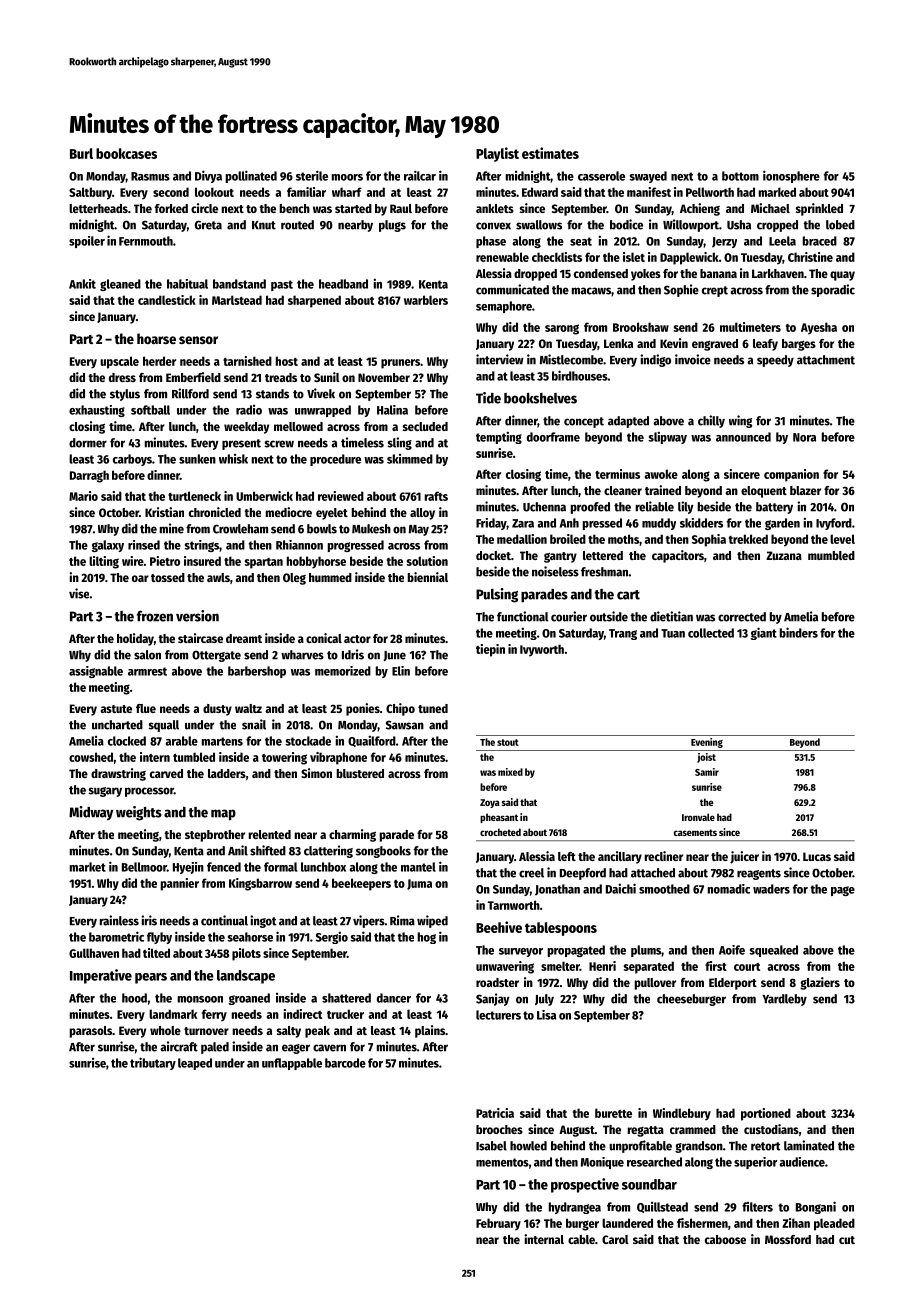  What do you see at coordinates (96, 672) in the screenshot?
I see `assignable` at bounding box center [96, 672].
